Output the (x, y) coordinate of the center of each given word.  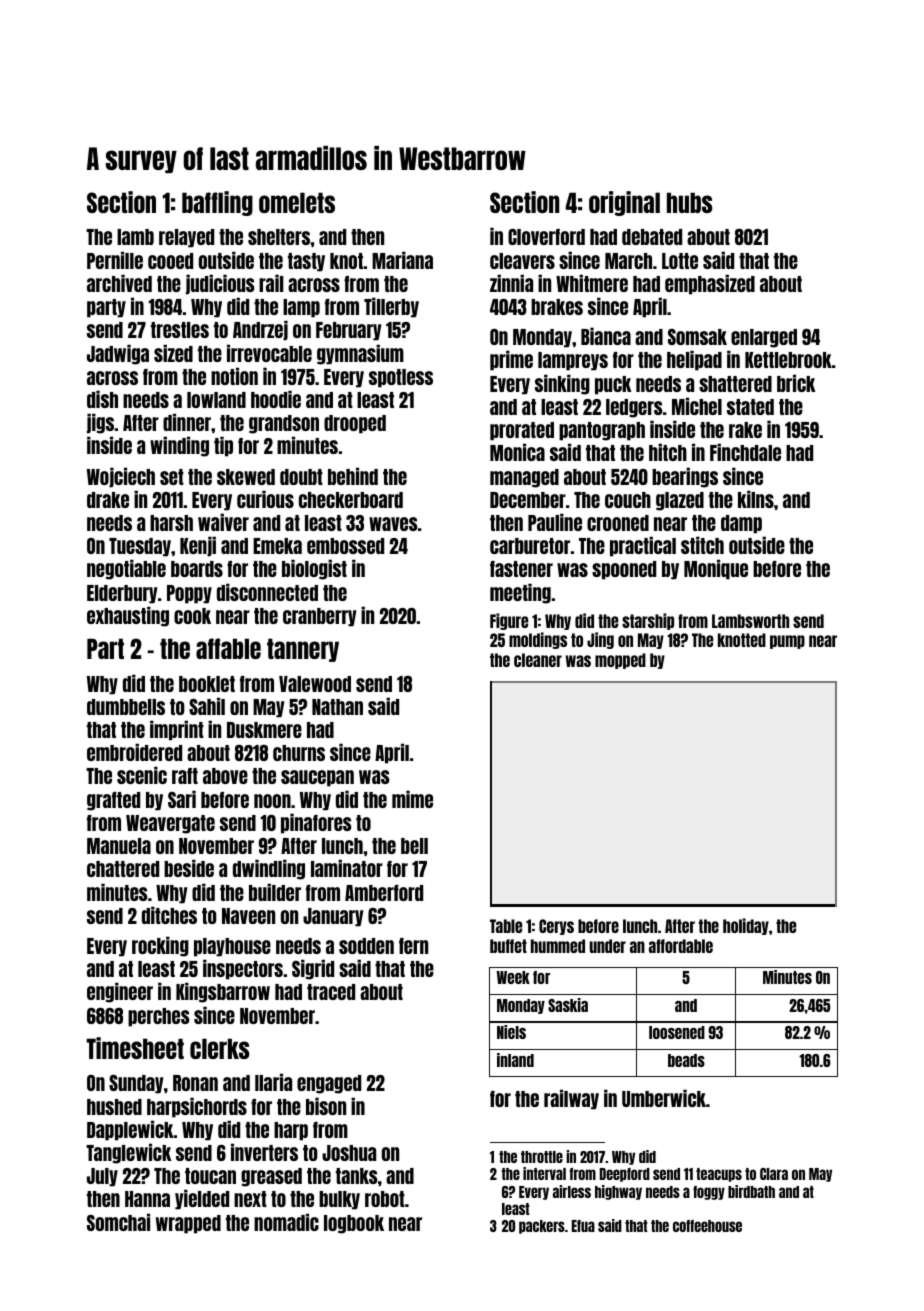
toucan (210, 1176)
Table (506, 926)
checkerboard (351, 500)
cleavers (522, 261)
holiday (746, 926)
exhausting (128, 616)
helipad (694, 360)
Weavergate (170, 824)
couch (628, 500)
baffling (217, 203)
